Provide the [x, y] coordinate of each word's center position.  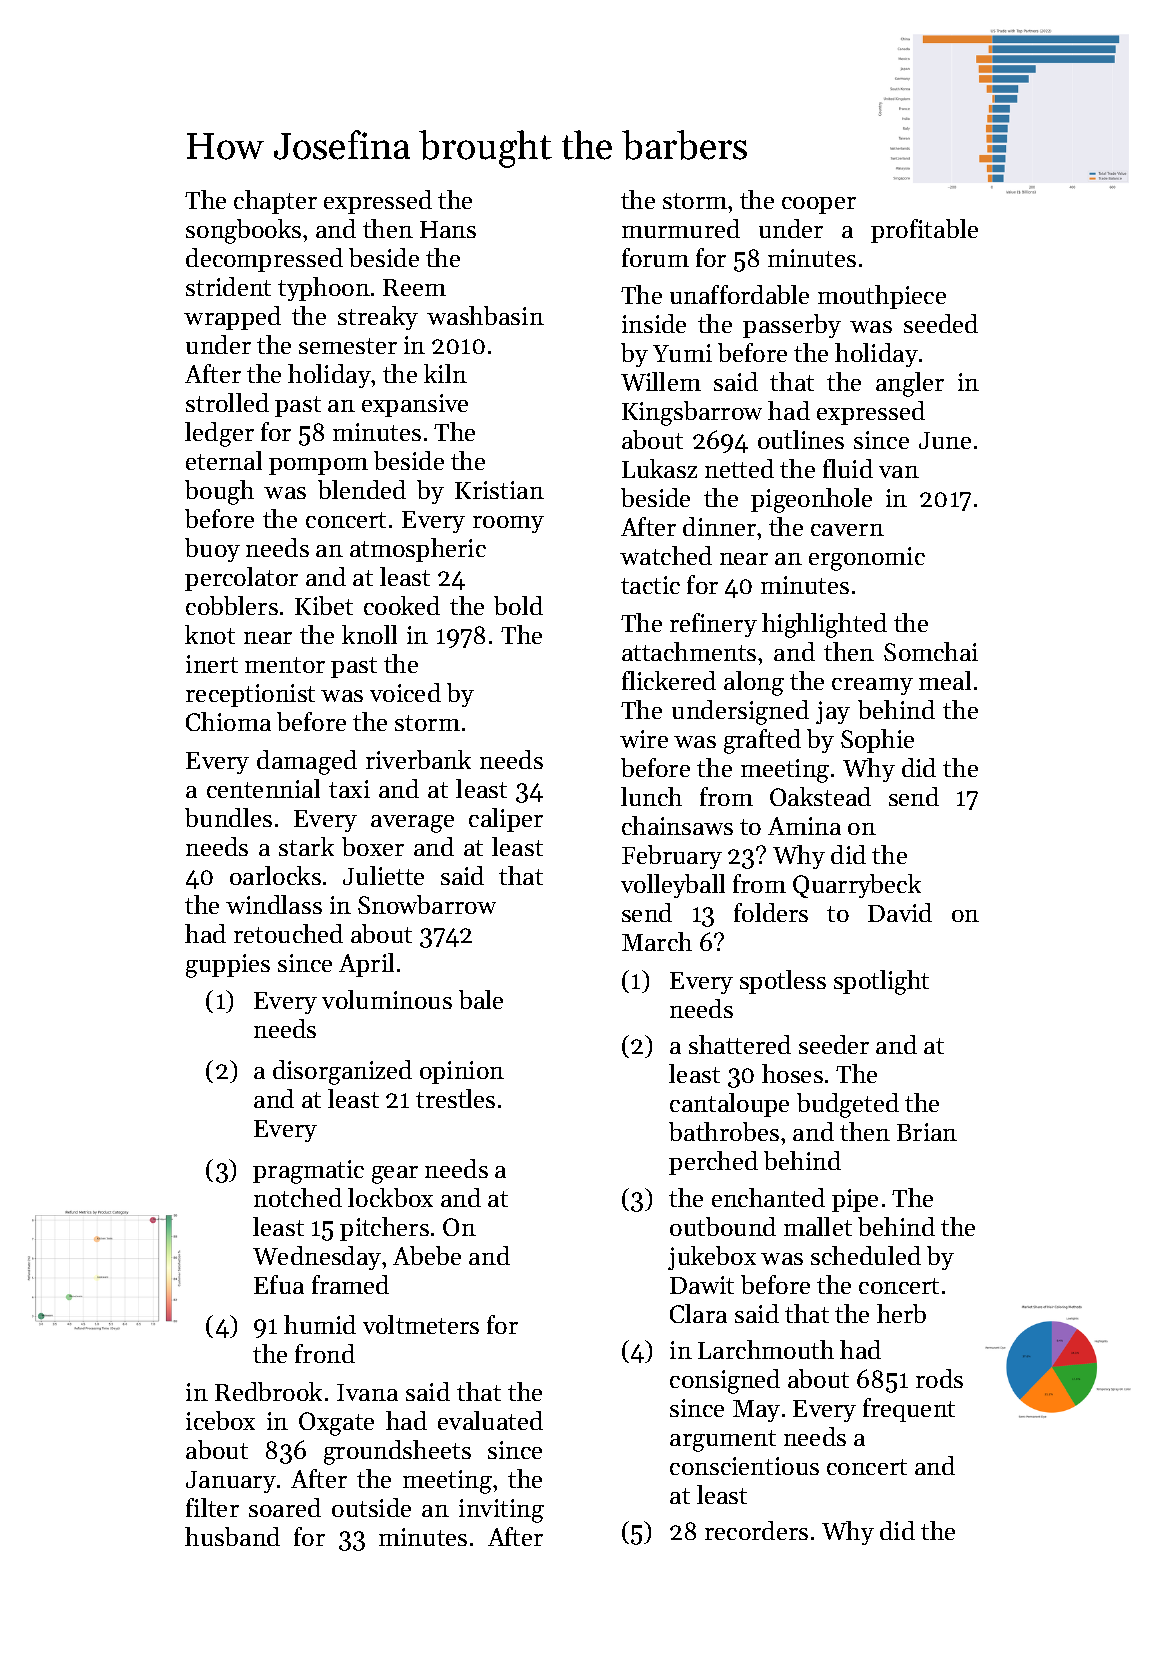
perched [713, 1163]
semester [348, 346]
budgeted [848, 1105]
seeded [941, 323]
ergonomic [867, 559]
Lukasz [659, 468]
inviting [501, 1511]
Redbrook [268, 1391]
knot [210, 634]
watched [666, 555]
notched [298, 1197]
